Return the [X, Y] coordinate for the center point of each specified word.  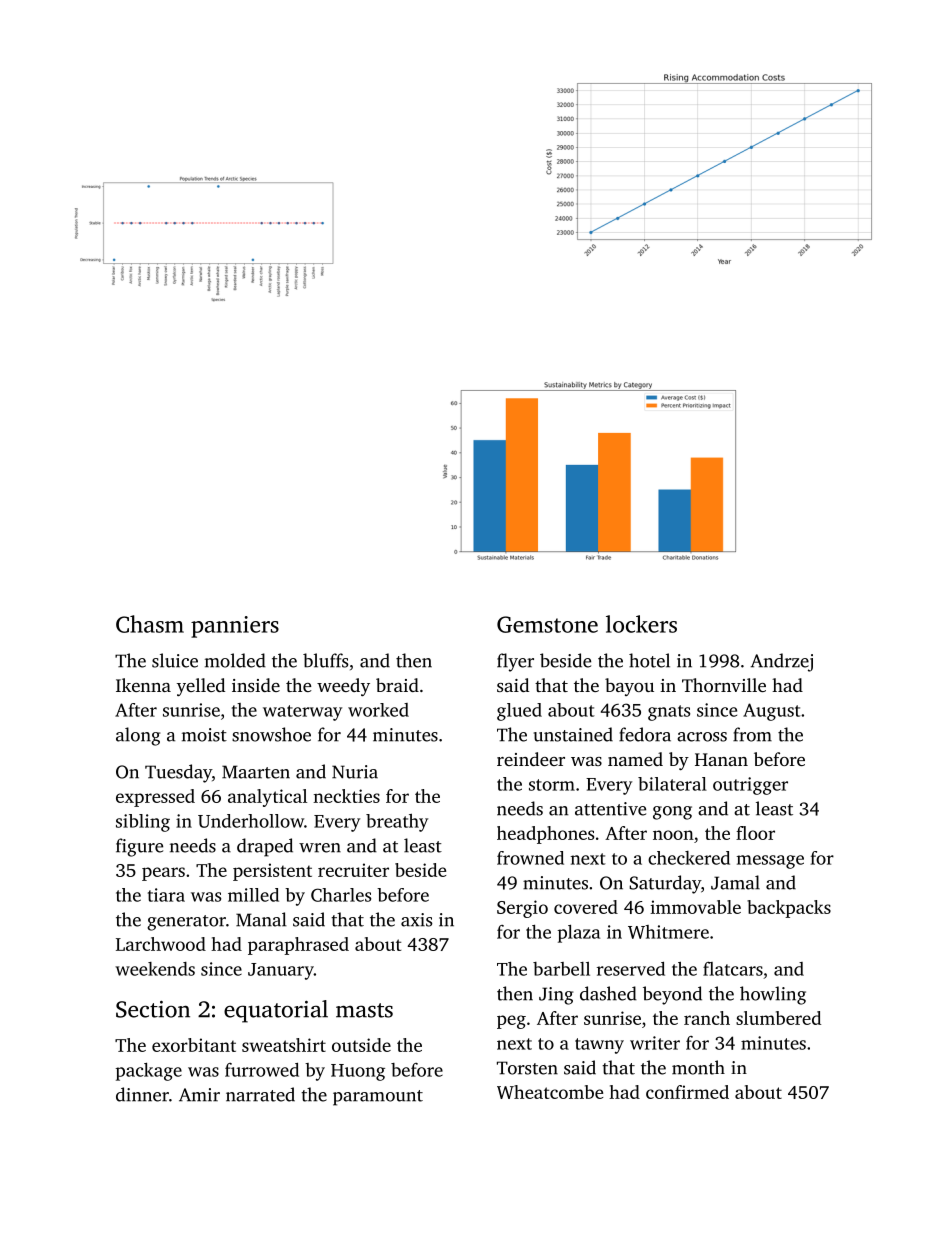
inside [256, 685]
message [770, 862]
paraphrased [298, 946]
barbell [561, 969]
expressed [155, 798]
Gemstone [547, 624]
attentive [610, 809]
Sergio [522, 909]
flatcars [733, 969]
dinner [142, 1094]
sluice [175, 660]
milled [253, 895]
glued [519, 712]
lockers [641, 624]
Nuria [355, 772]
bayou [629, 687]
